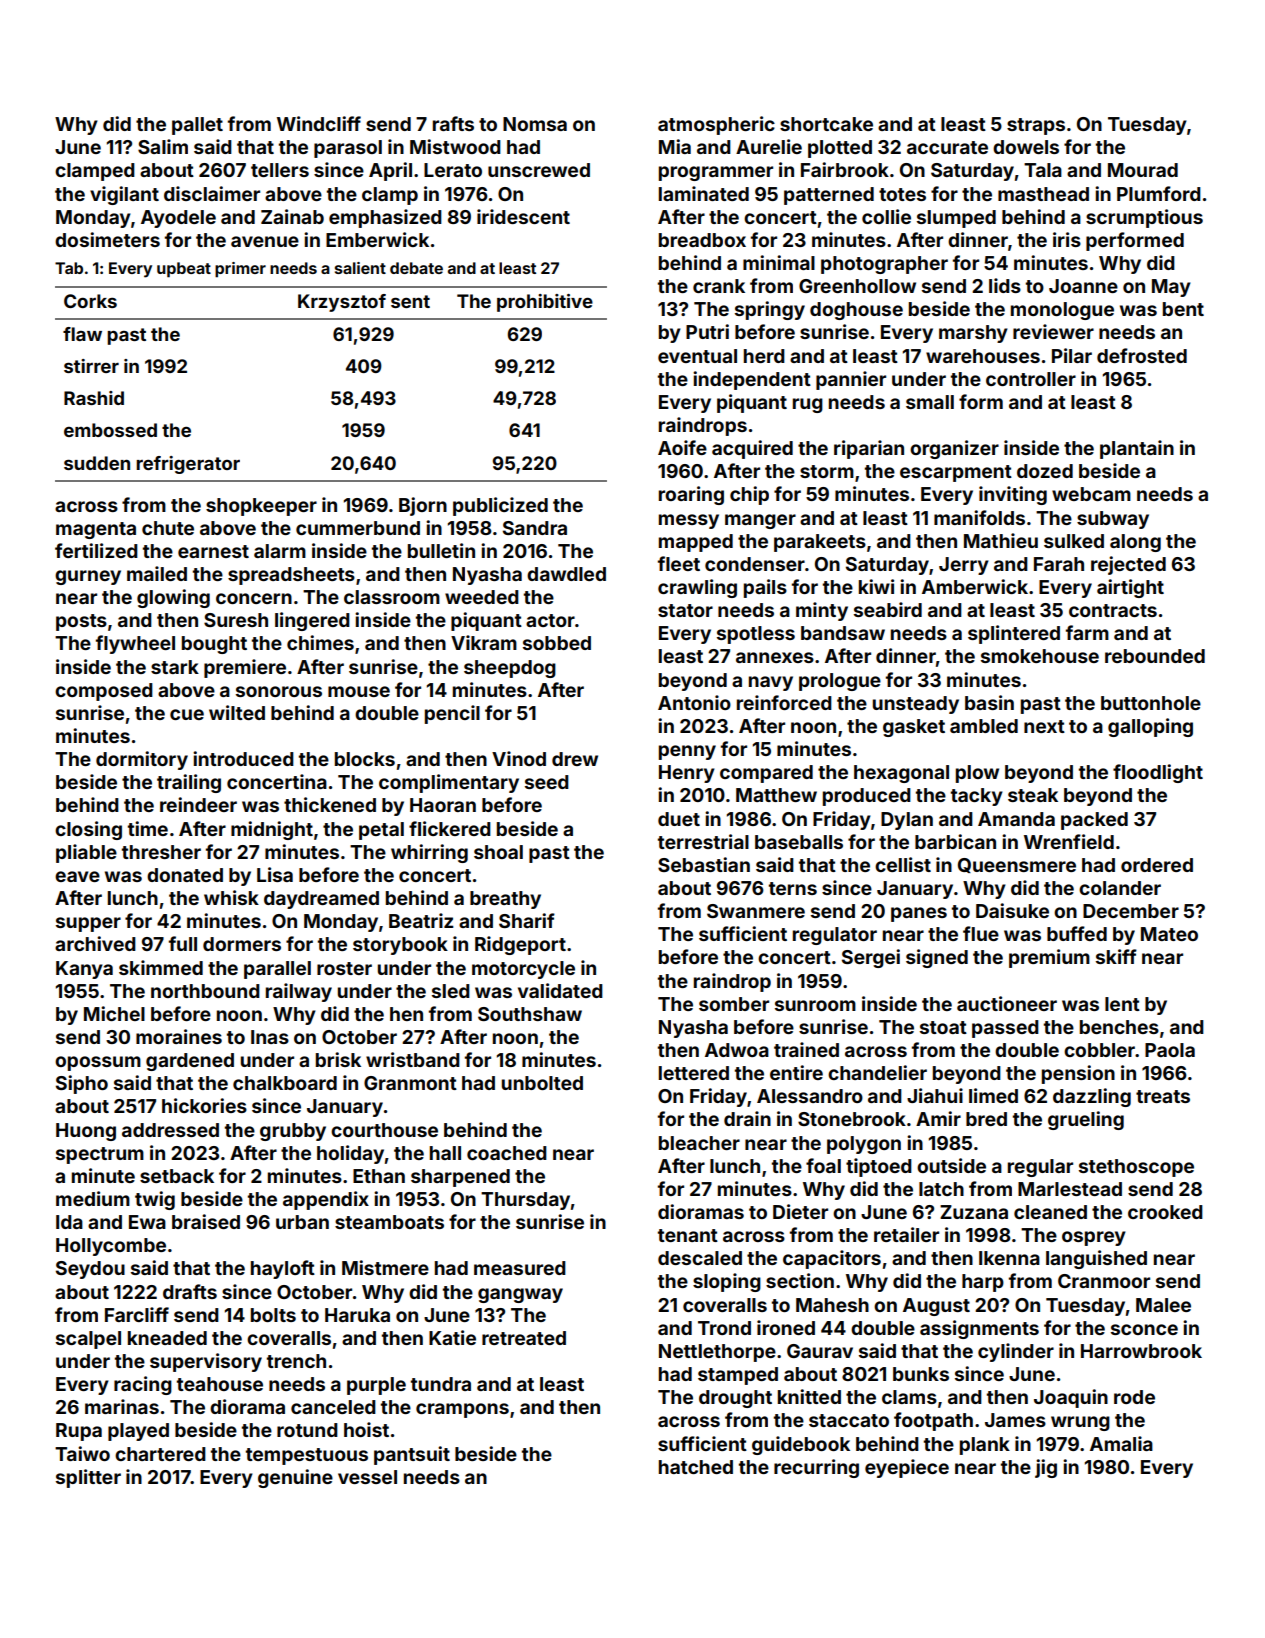  What do you see at coordinates (214, 645) in the document?
I see `bought` at bounding box center [214, 645].
